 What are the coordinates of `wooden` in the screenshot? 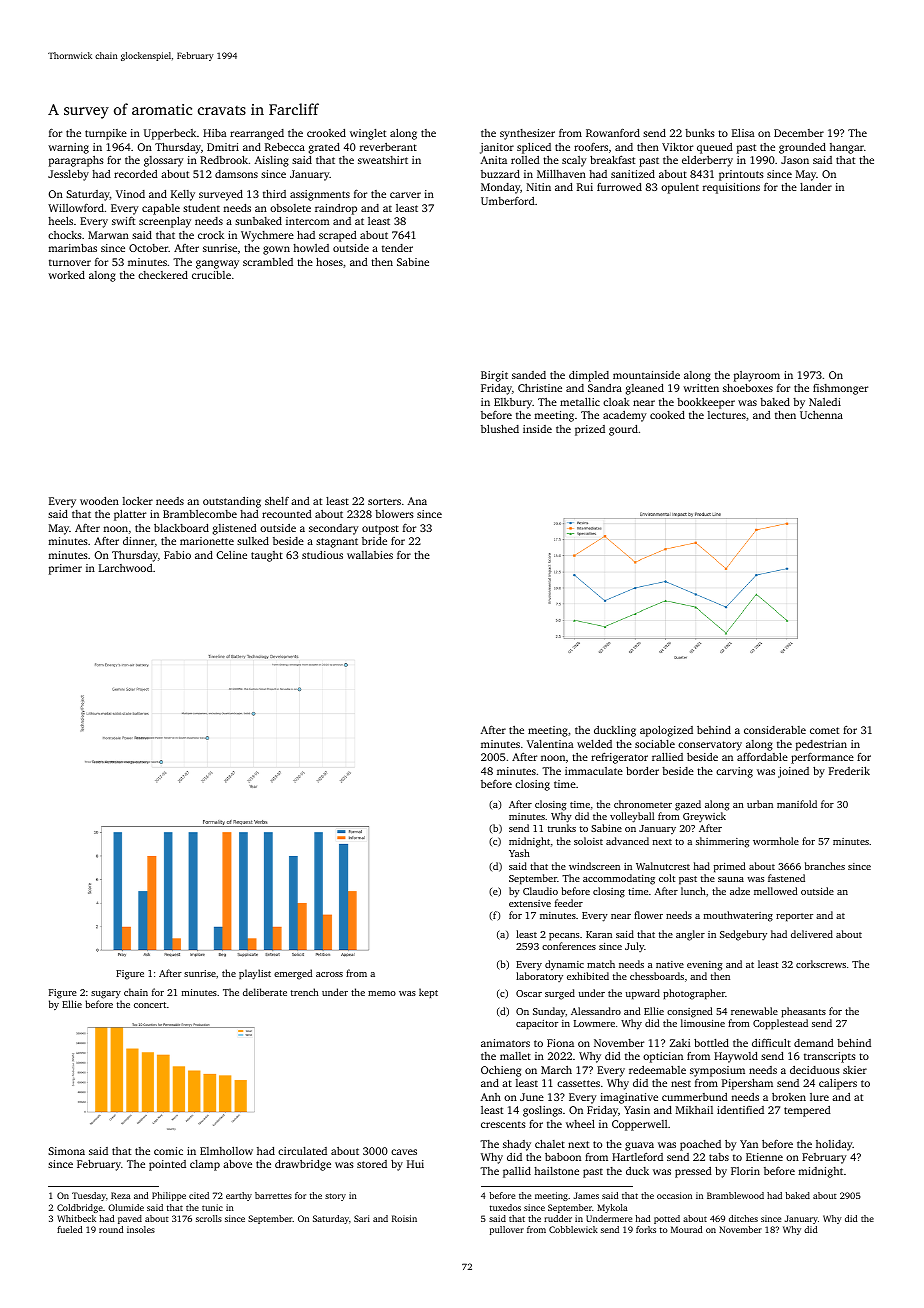 It's located at (99, 501).
